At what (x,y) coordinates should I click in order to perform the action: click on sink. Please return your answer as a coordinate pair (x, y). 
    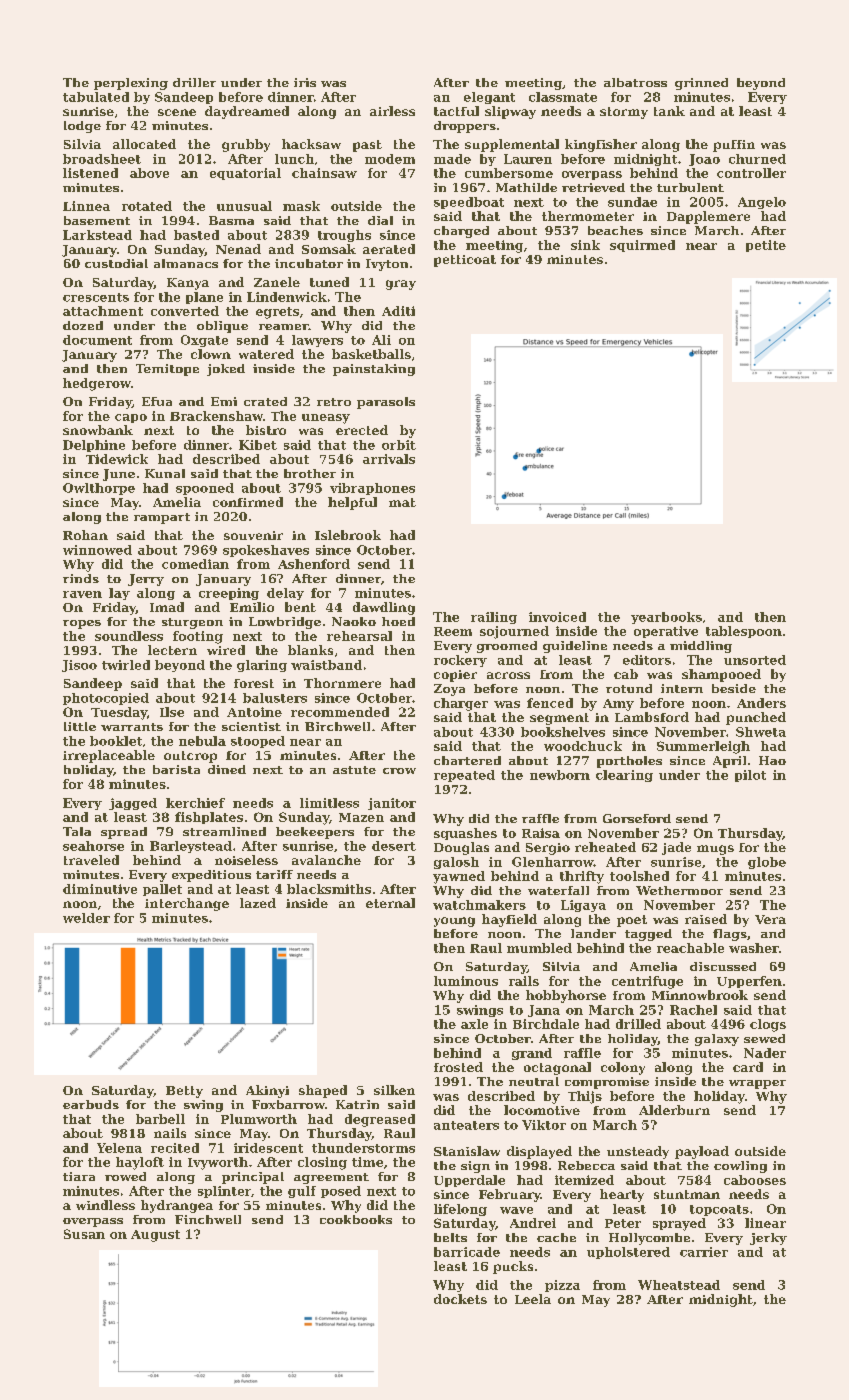
    Looking at the image, I should click on (585, 245).
